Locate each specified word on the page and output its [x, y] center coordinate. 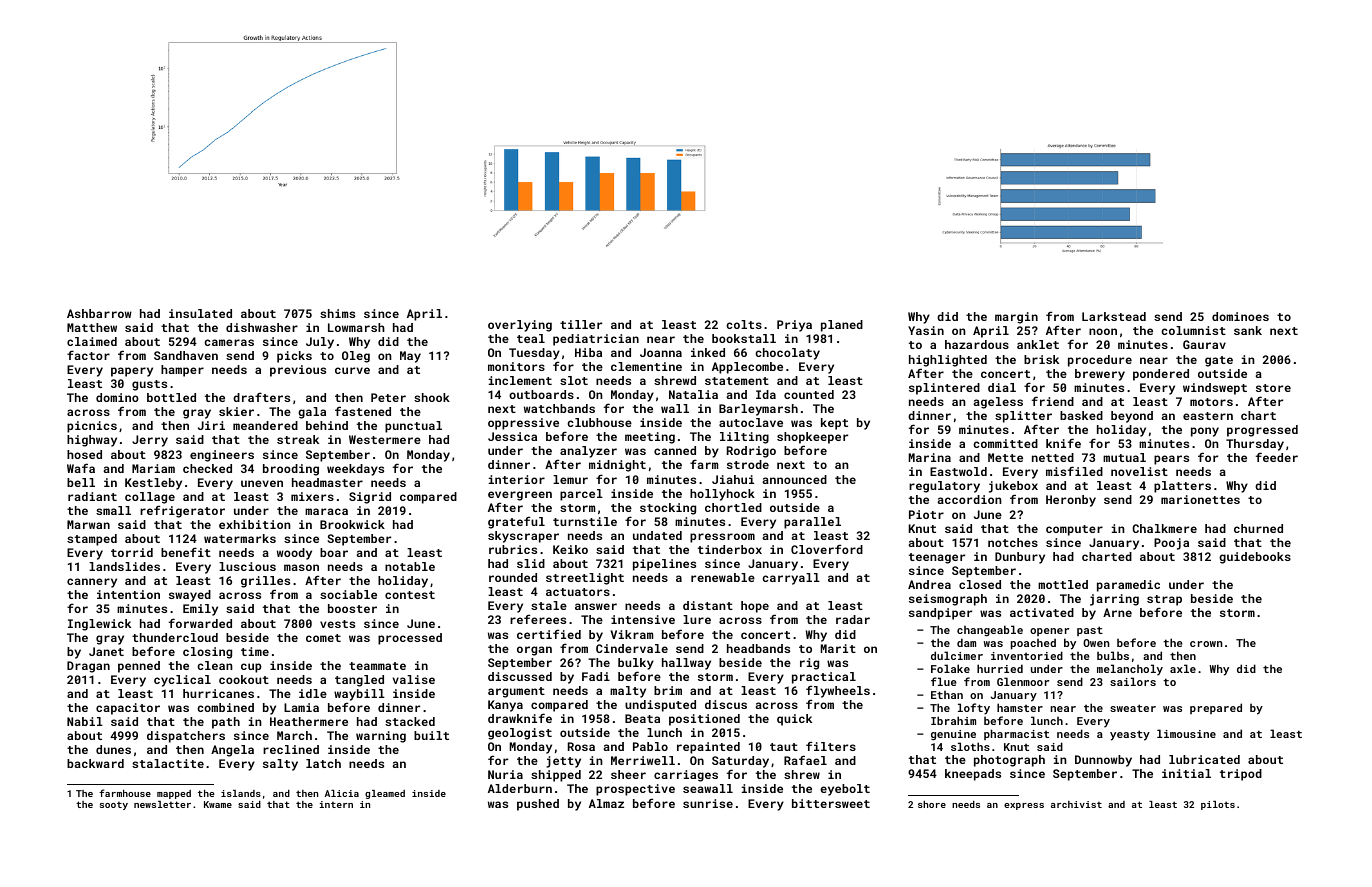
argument [516, 692]
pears [1171, 460]
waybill [359, 695]
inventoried [1027, 655]
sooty [114, 806]
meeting [650, 438]
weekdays [355, 470]
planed [842, 326]
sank [1248, 330]
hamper [182, 371]
